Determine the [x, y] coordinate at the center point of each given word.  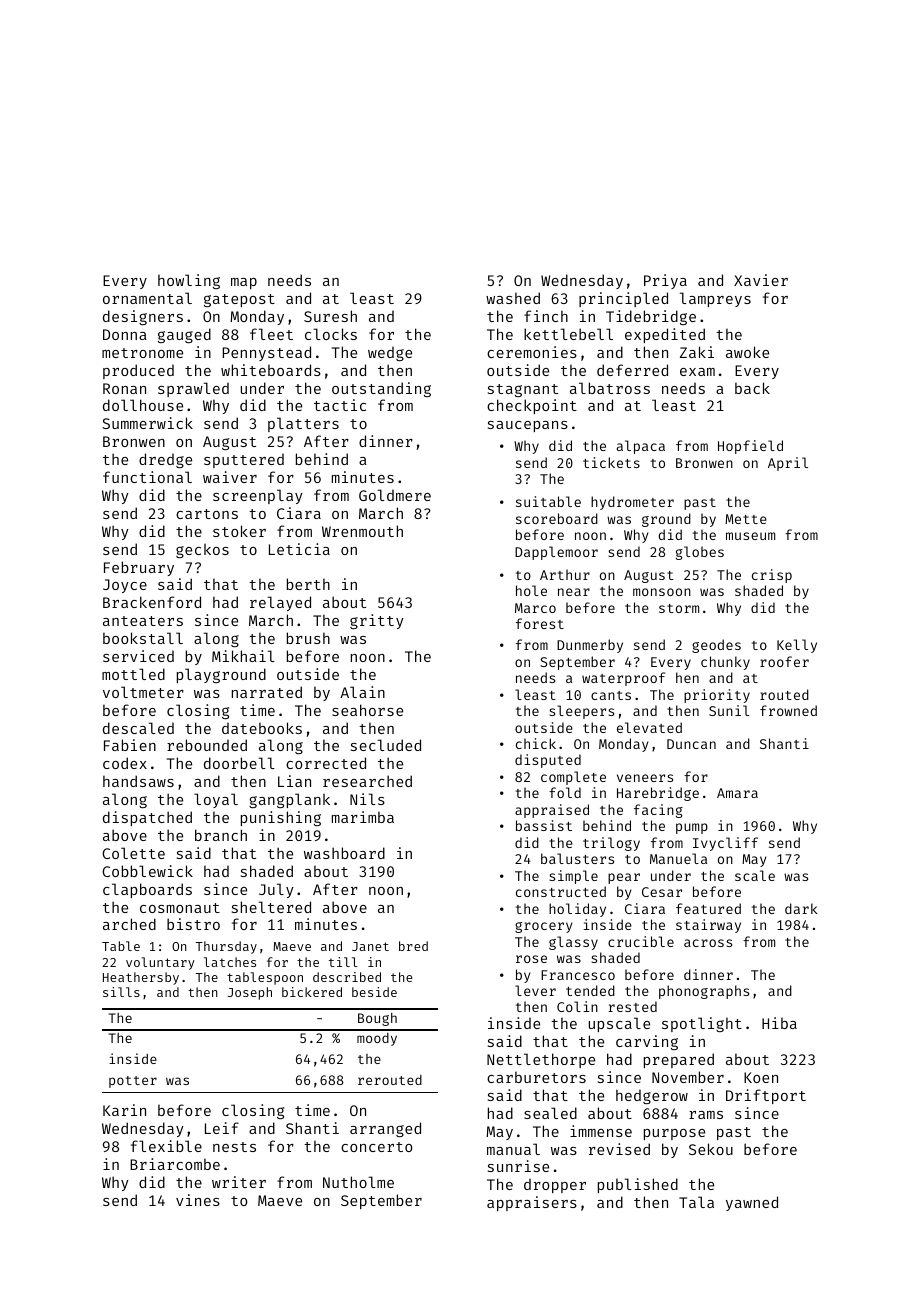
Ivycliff [725, 844]
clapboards [147, 890]
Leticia [299, 549]
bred [413, 946]
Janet [370, 946]
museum [750, 536]
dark [801, 908]
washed [513, 298]
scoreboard [557, 518]
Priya [665, 281]
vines [198, 1200]
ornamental [147, 298]
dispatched [147, 818]
